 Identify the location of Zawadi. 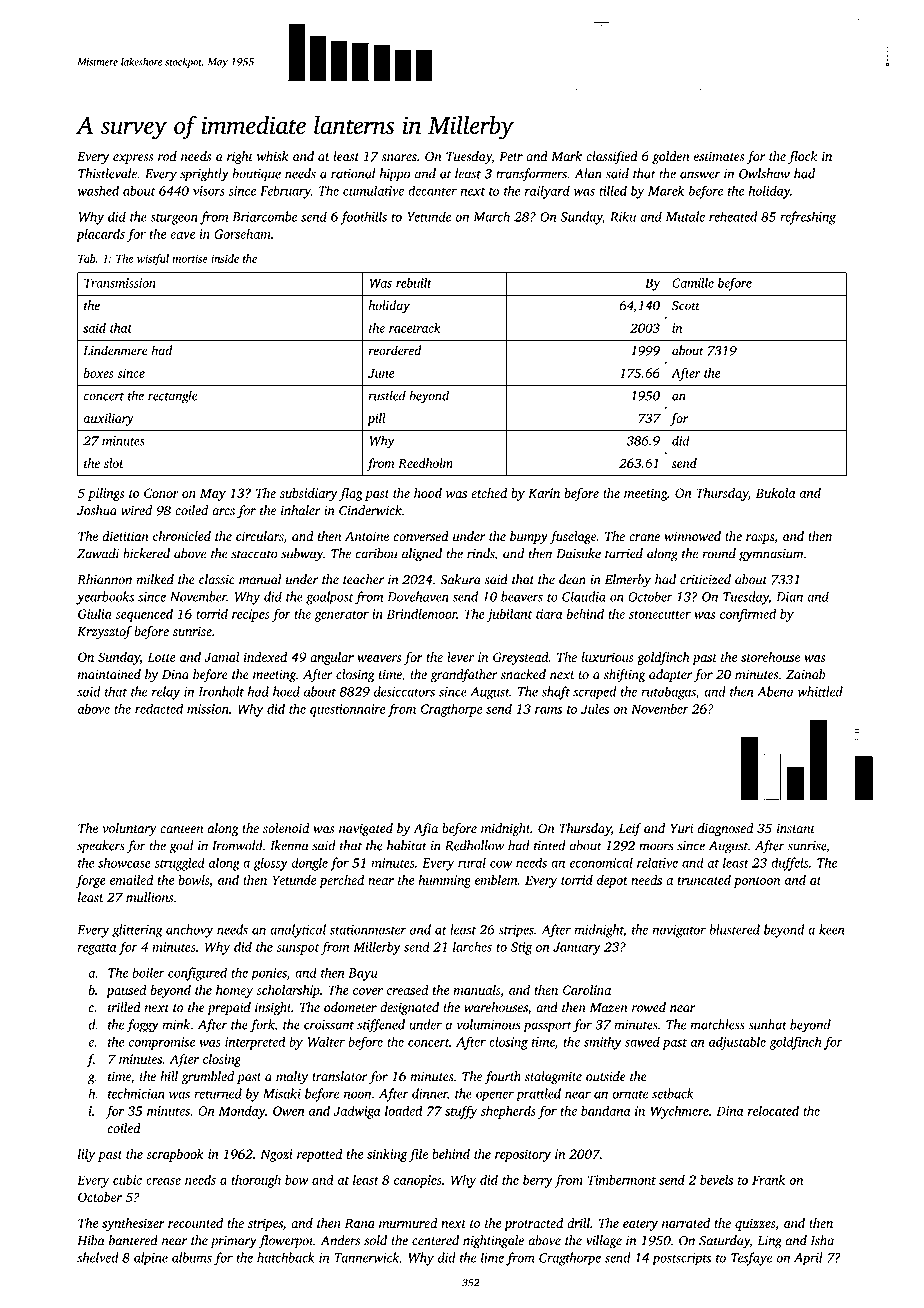
(98, 553).
